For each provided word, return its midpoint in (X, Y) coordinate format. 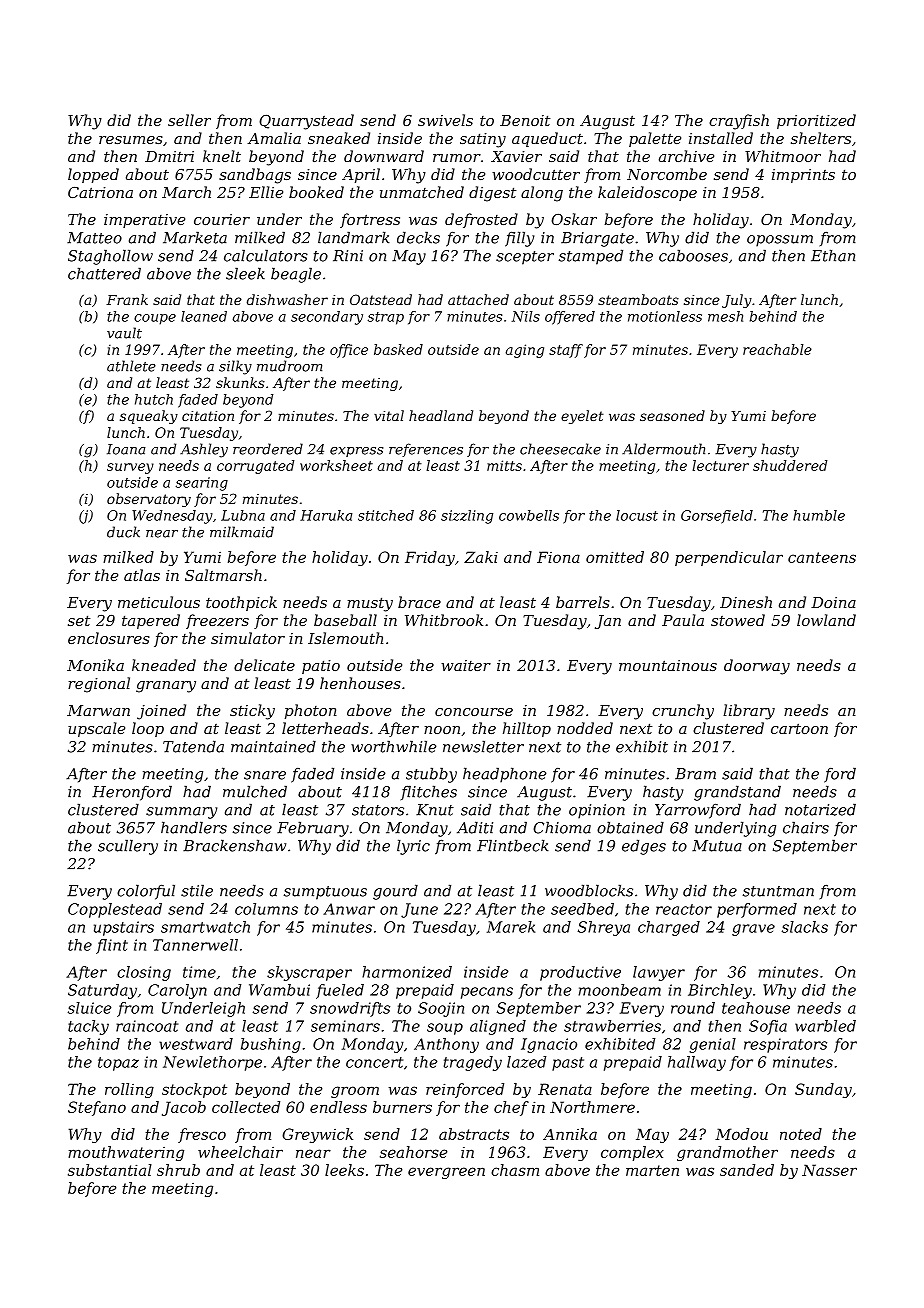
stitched (386, 515)
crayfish (739, 122)
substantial (110, 1170)
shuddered (790, 465)
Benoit (525, 120)
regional (99, 685)
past (568, 1064)
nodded (585, 728)
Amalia (274, 138)
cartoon (799, 728)
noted (801, 1134)
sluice (89, 1008)
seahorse (413, 1152)
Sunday (823, 1090)
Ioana (126, 449)
